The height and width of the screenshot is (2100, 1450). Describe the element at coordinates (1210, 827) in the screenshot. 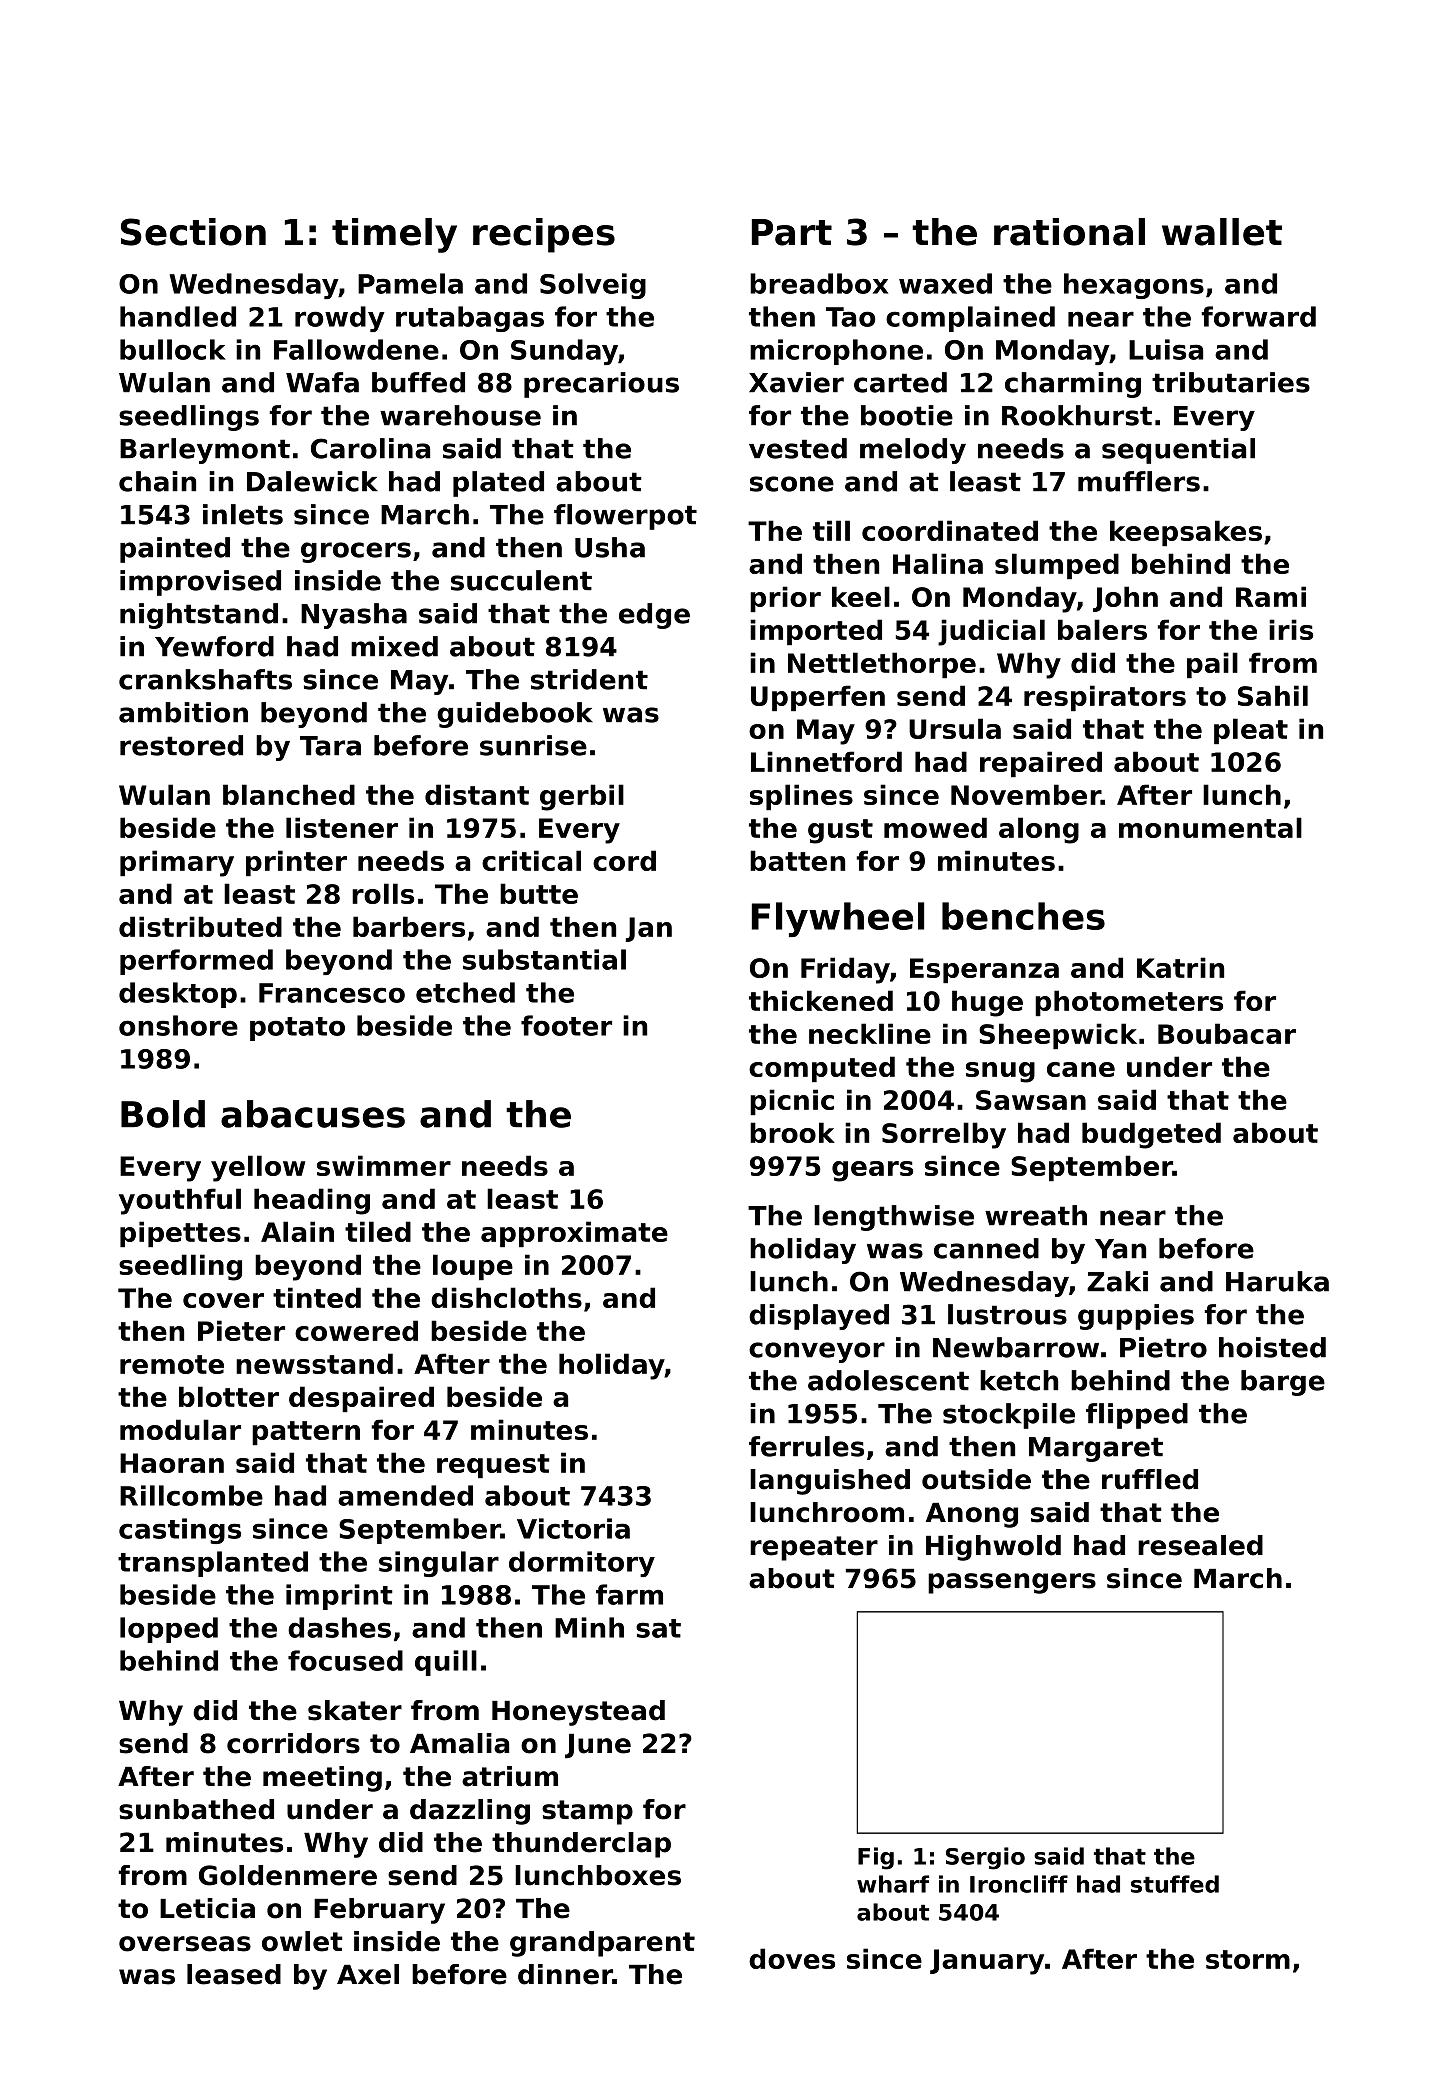

I see `monumental` at that location.
